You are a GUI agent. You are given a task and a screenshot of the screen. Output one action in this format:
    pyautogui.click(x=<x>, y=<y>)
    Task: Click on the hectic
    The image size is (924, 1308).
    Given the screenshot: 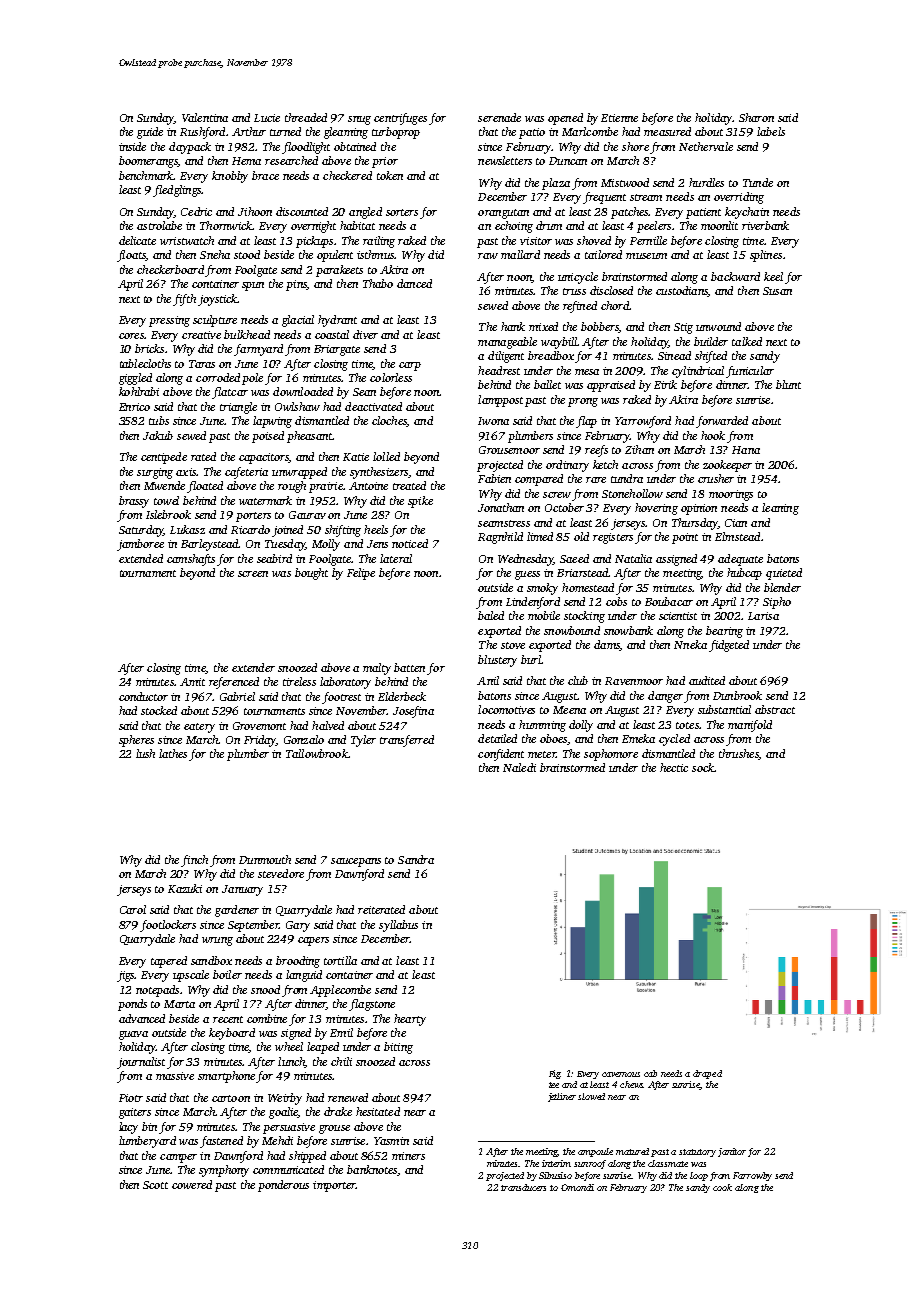 What is the action you would take?
    pyautogui.click(x=674, y=767)
